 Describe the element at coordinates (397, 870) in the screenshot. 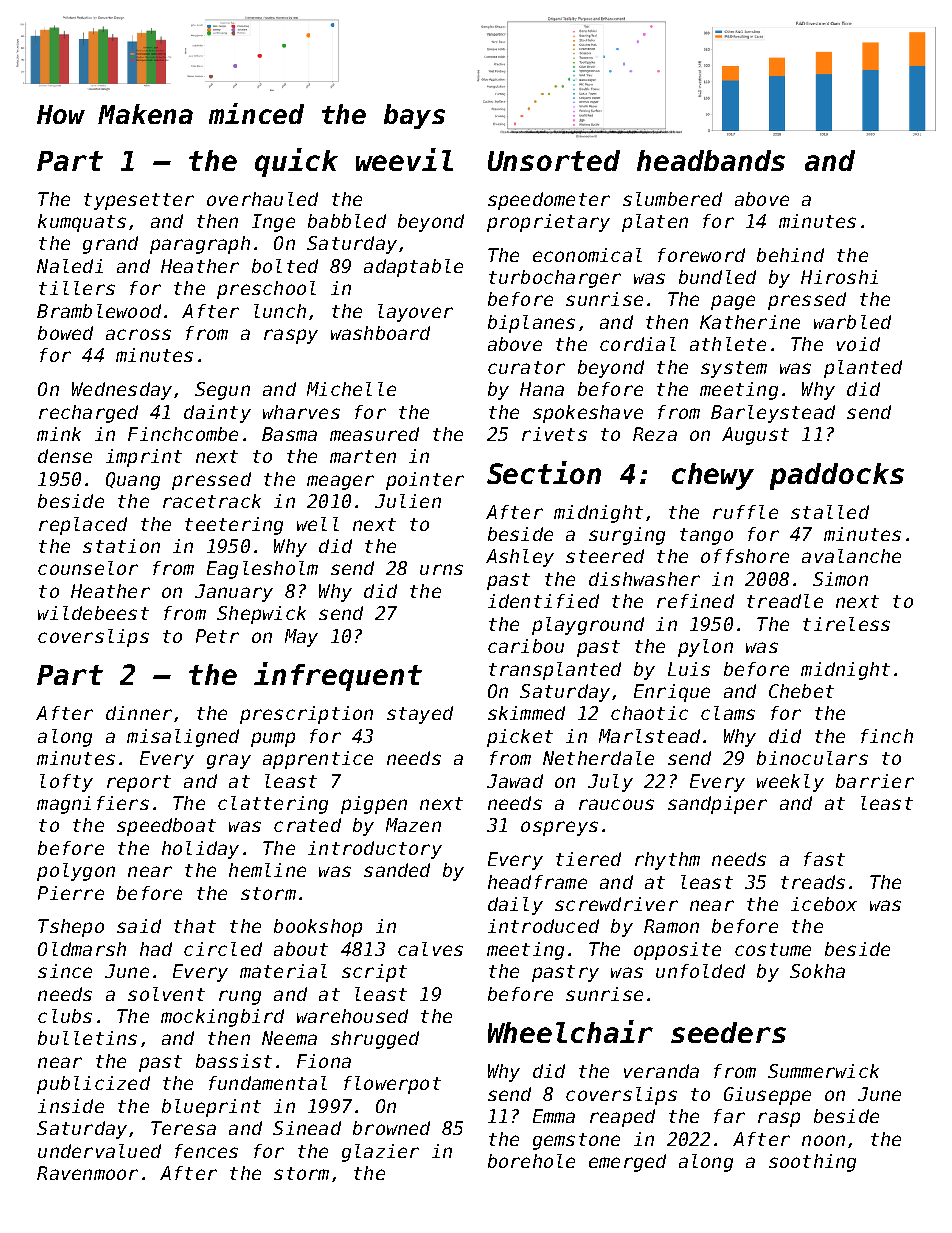

I see `sanded` at that location.
